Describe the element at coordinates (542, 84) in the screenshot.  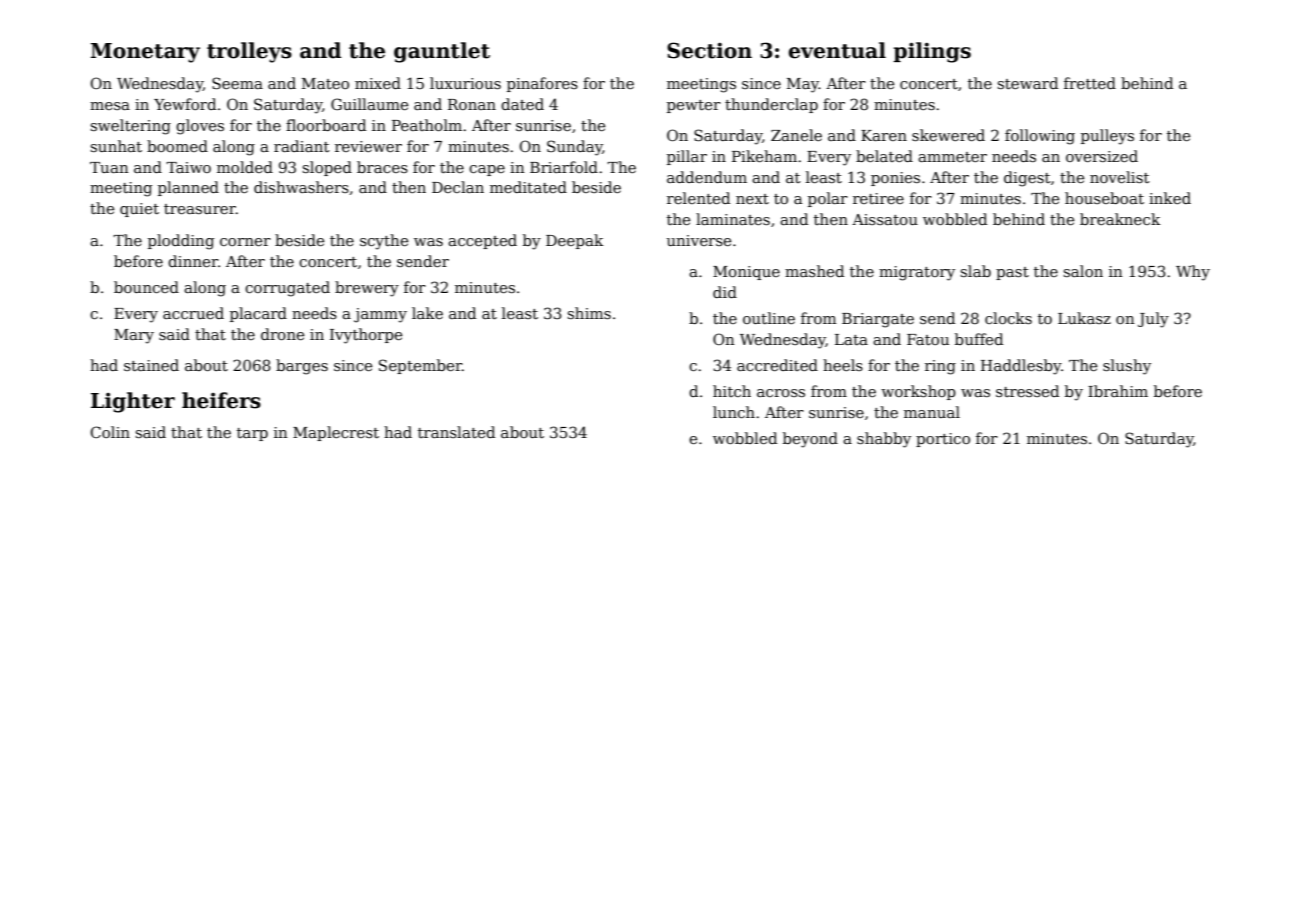
I see `pinafores` at that location.
